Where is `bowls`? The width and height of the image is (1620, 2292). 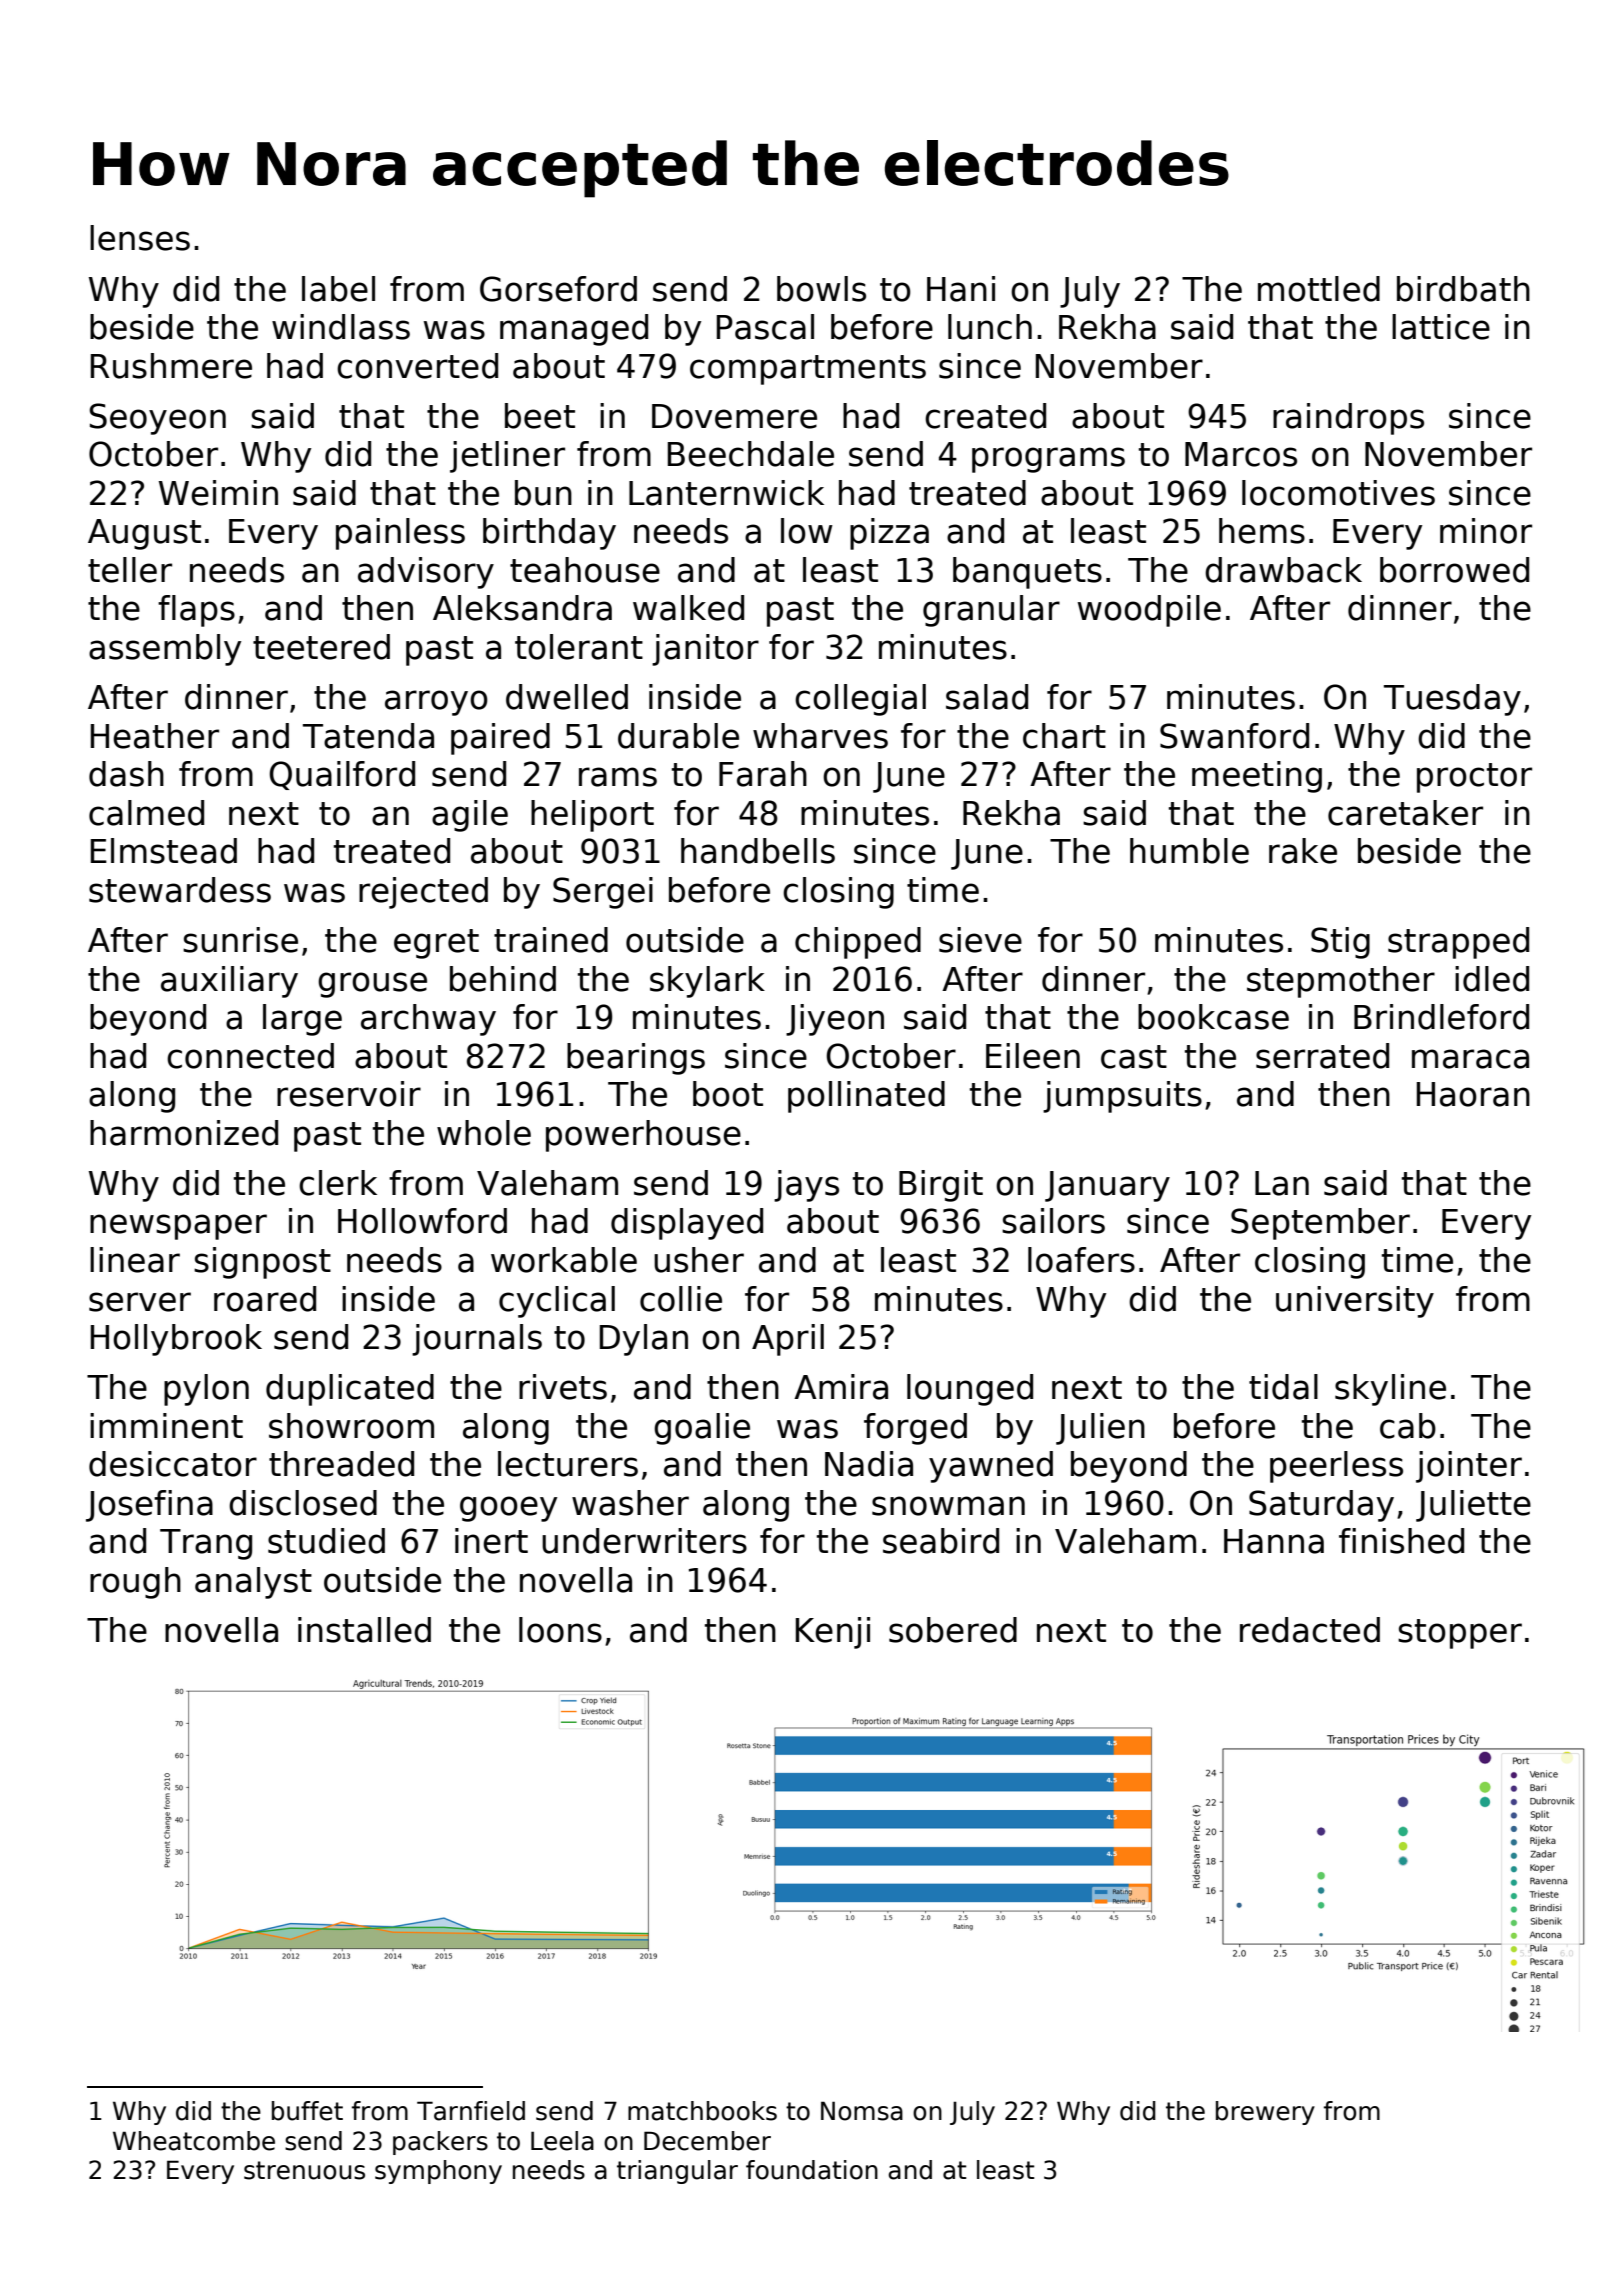 bowls is located at coordinates (821, 289).
